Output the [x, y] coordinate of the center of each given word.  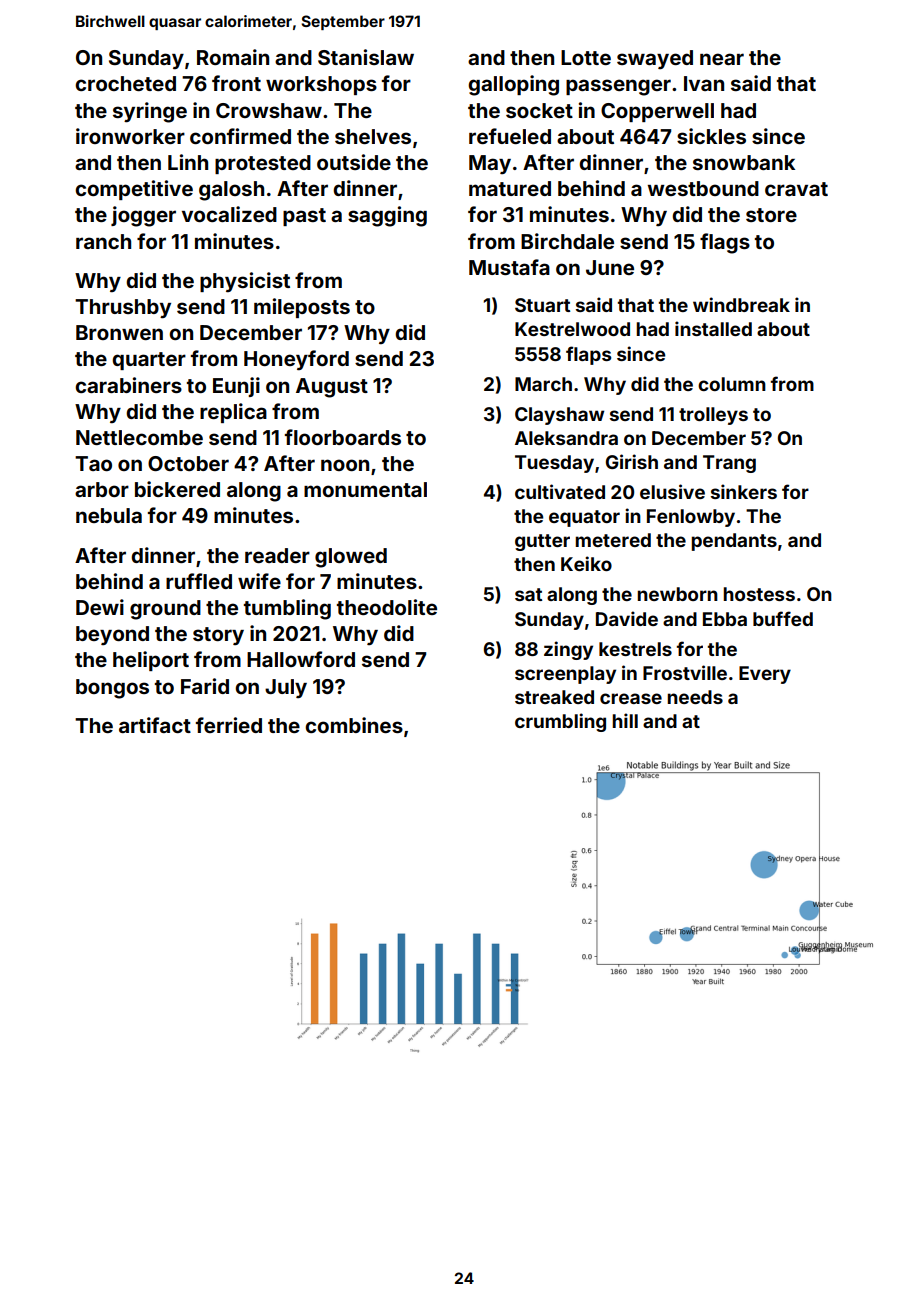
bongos [112, 689]
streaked [554, 697]
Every [765, 675]
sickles [711, 136]
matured [510, 188]
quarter [149, 361]
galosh [231, 191]
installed [713, 328]
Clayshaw [559, 416]
